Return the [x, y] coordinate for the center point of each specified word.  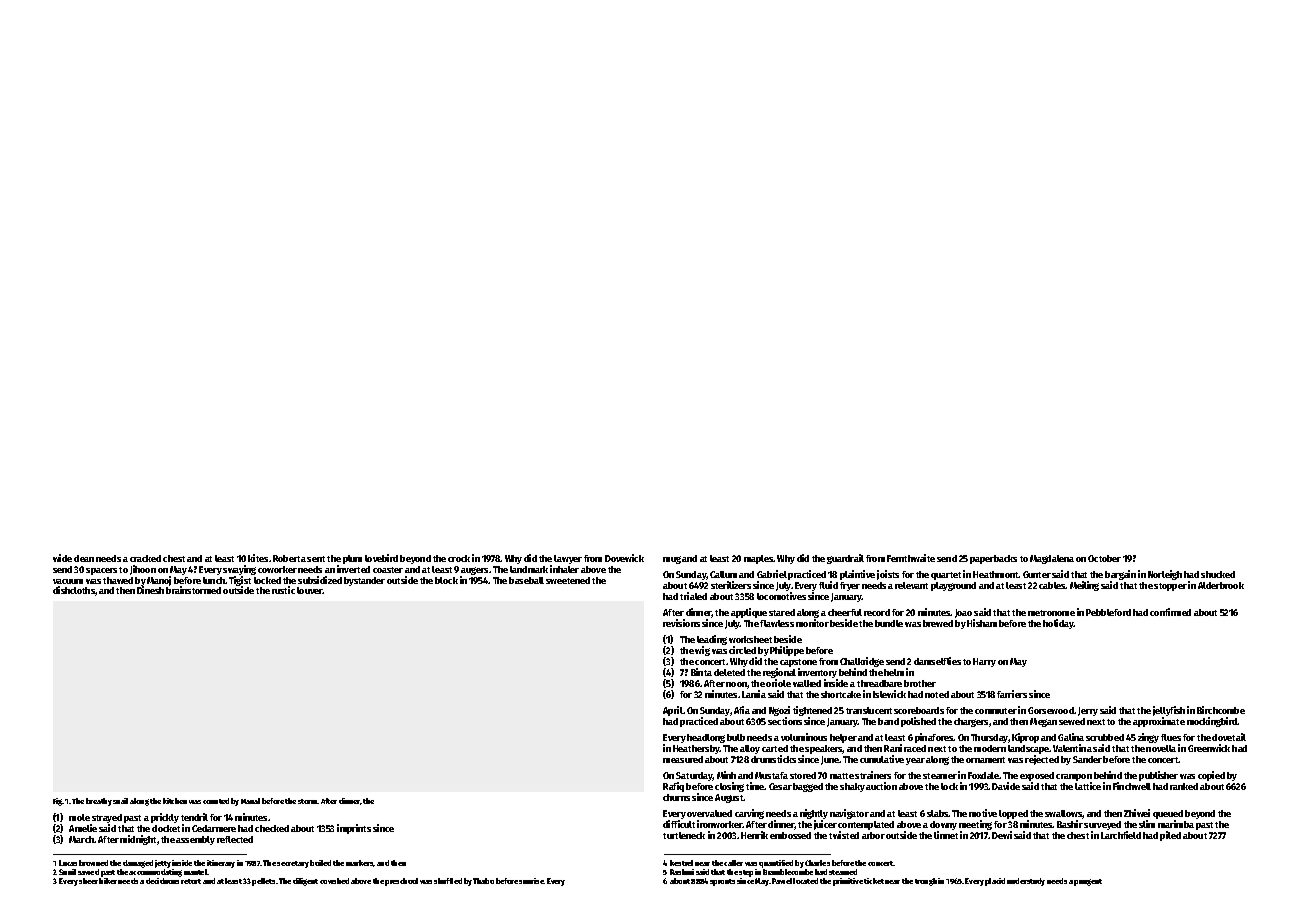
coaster [388, 570]
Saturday [694, 776]
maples [759, 559]
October [1104, 558]
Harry [984, 662]
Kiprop [1025, 738]
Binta [701, 672]
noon [736, 684]
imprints [354, 829]
